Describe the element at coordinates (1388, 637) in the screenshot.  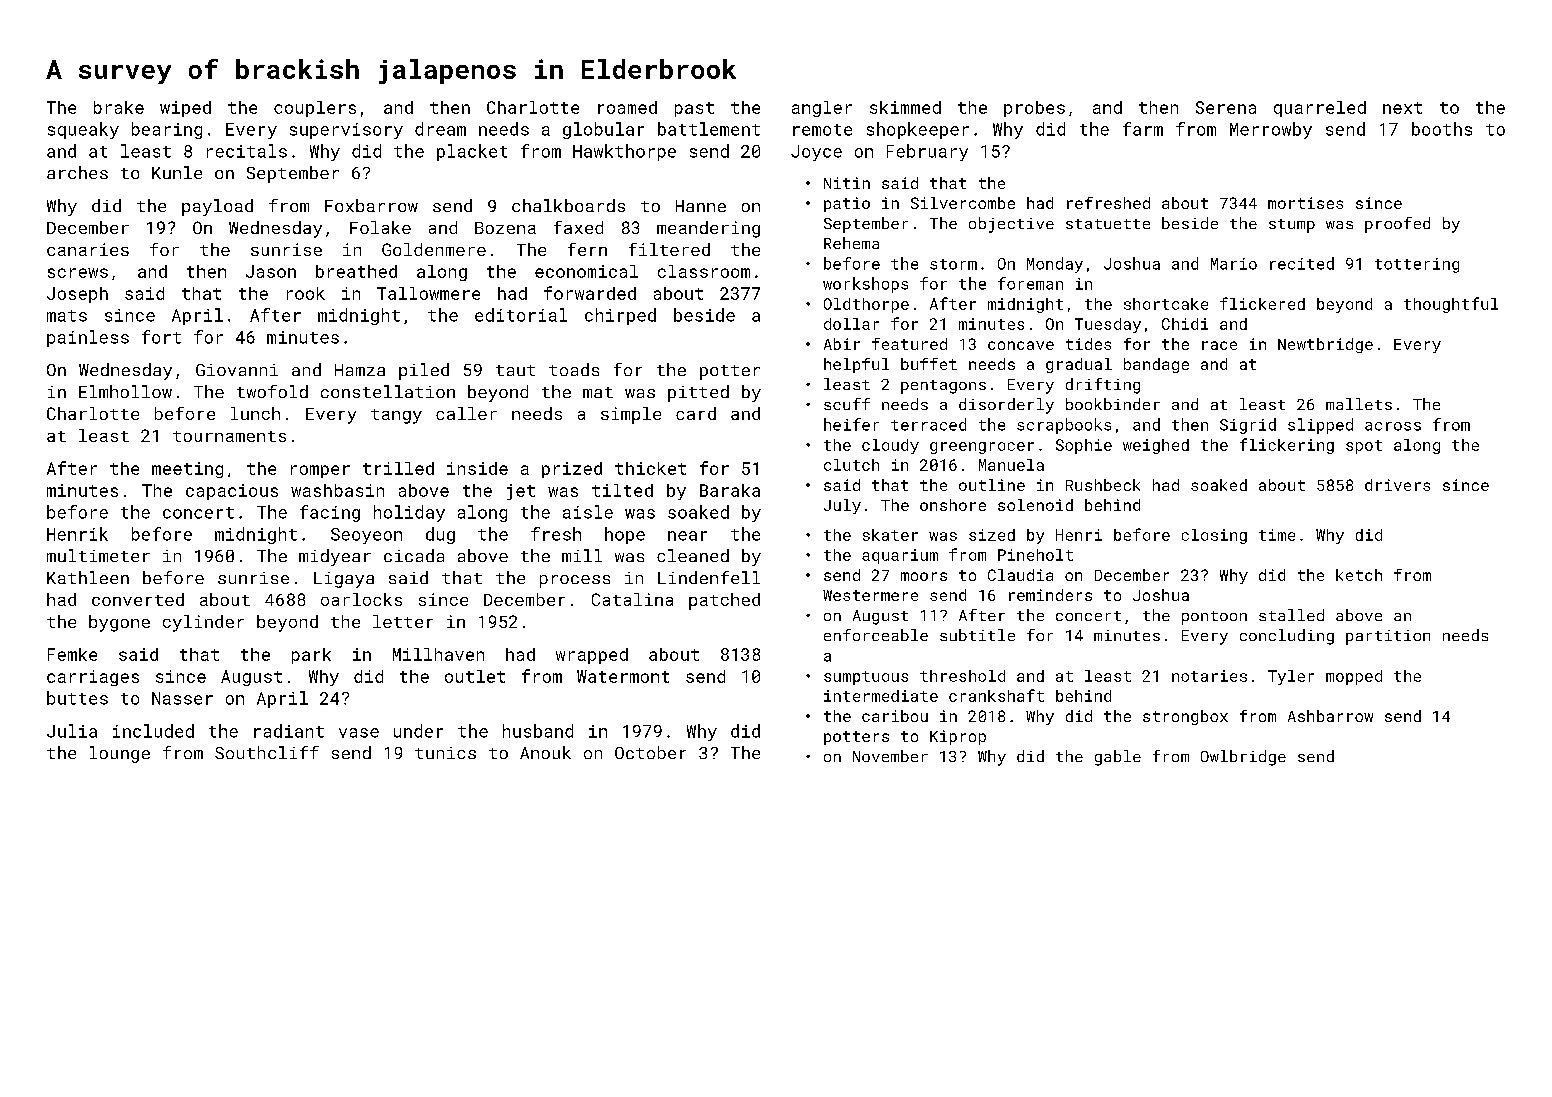
I see `partition` at that location.
